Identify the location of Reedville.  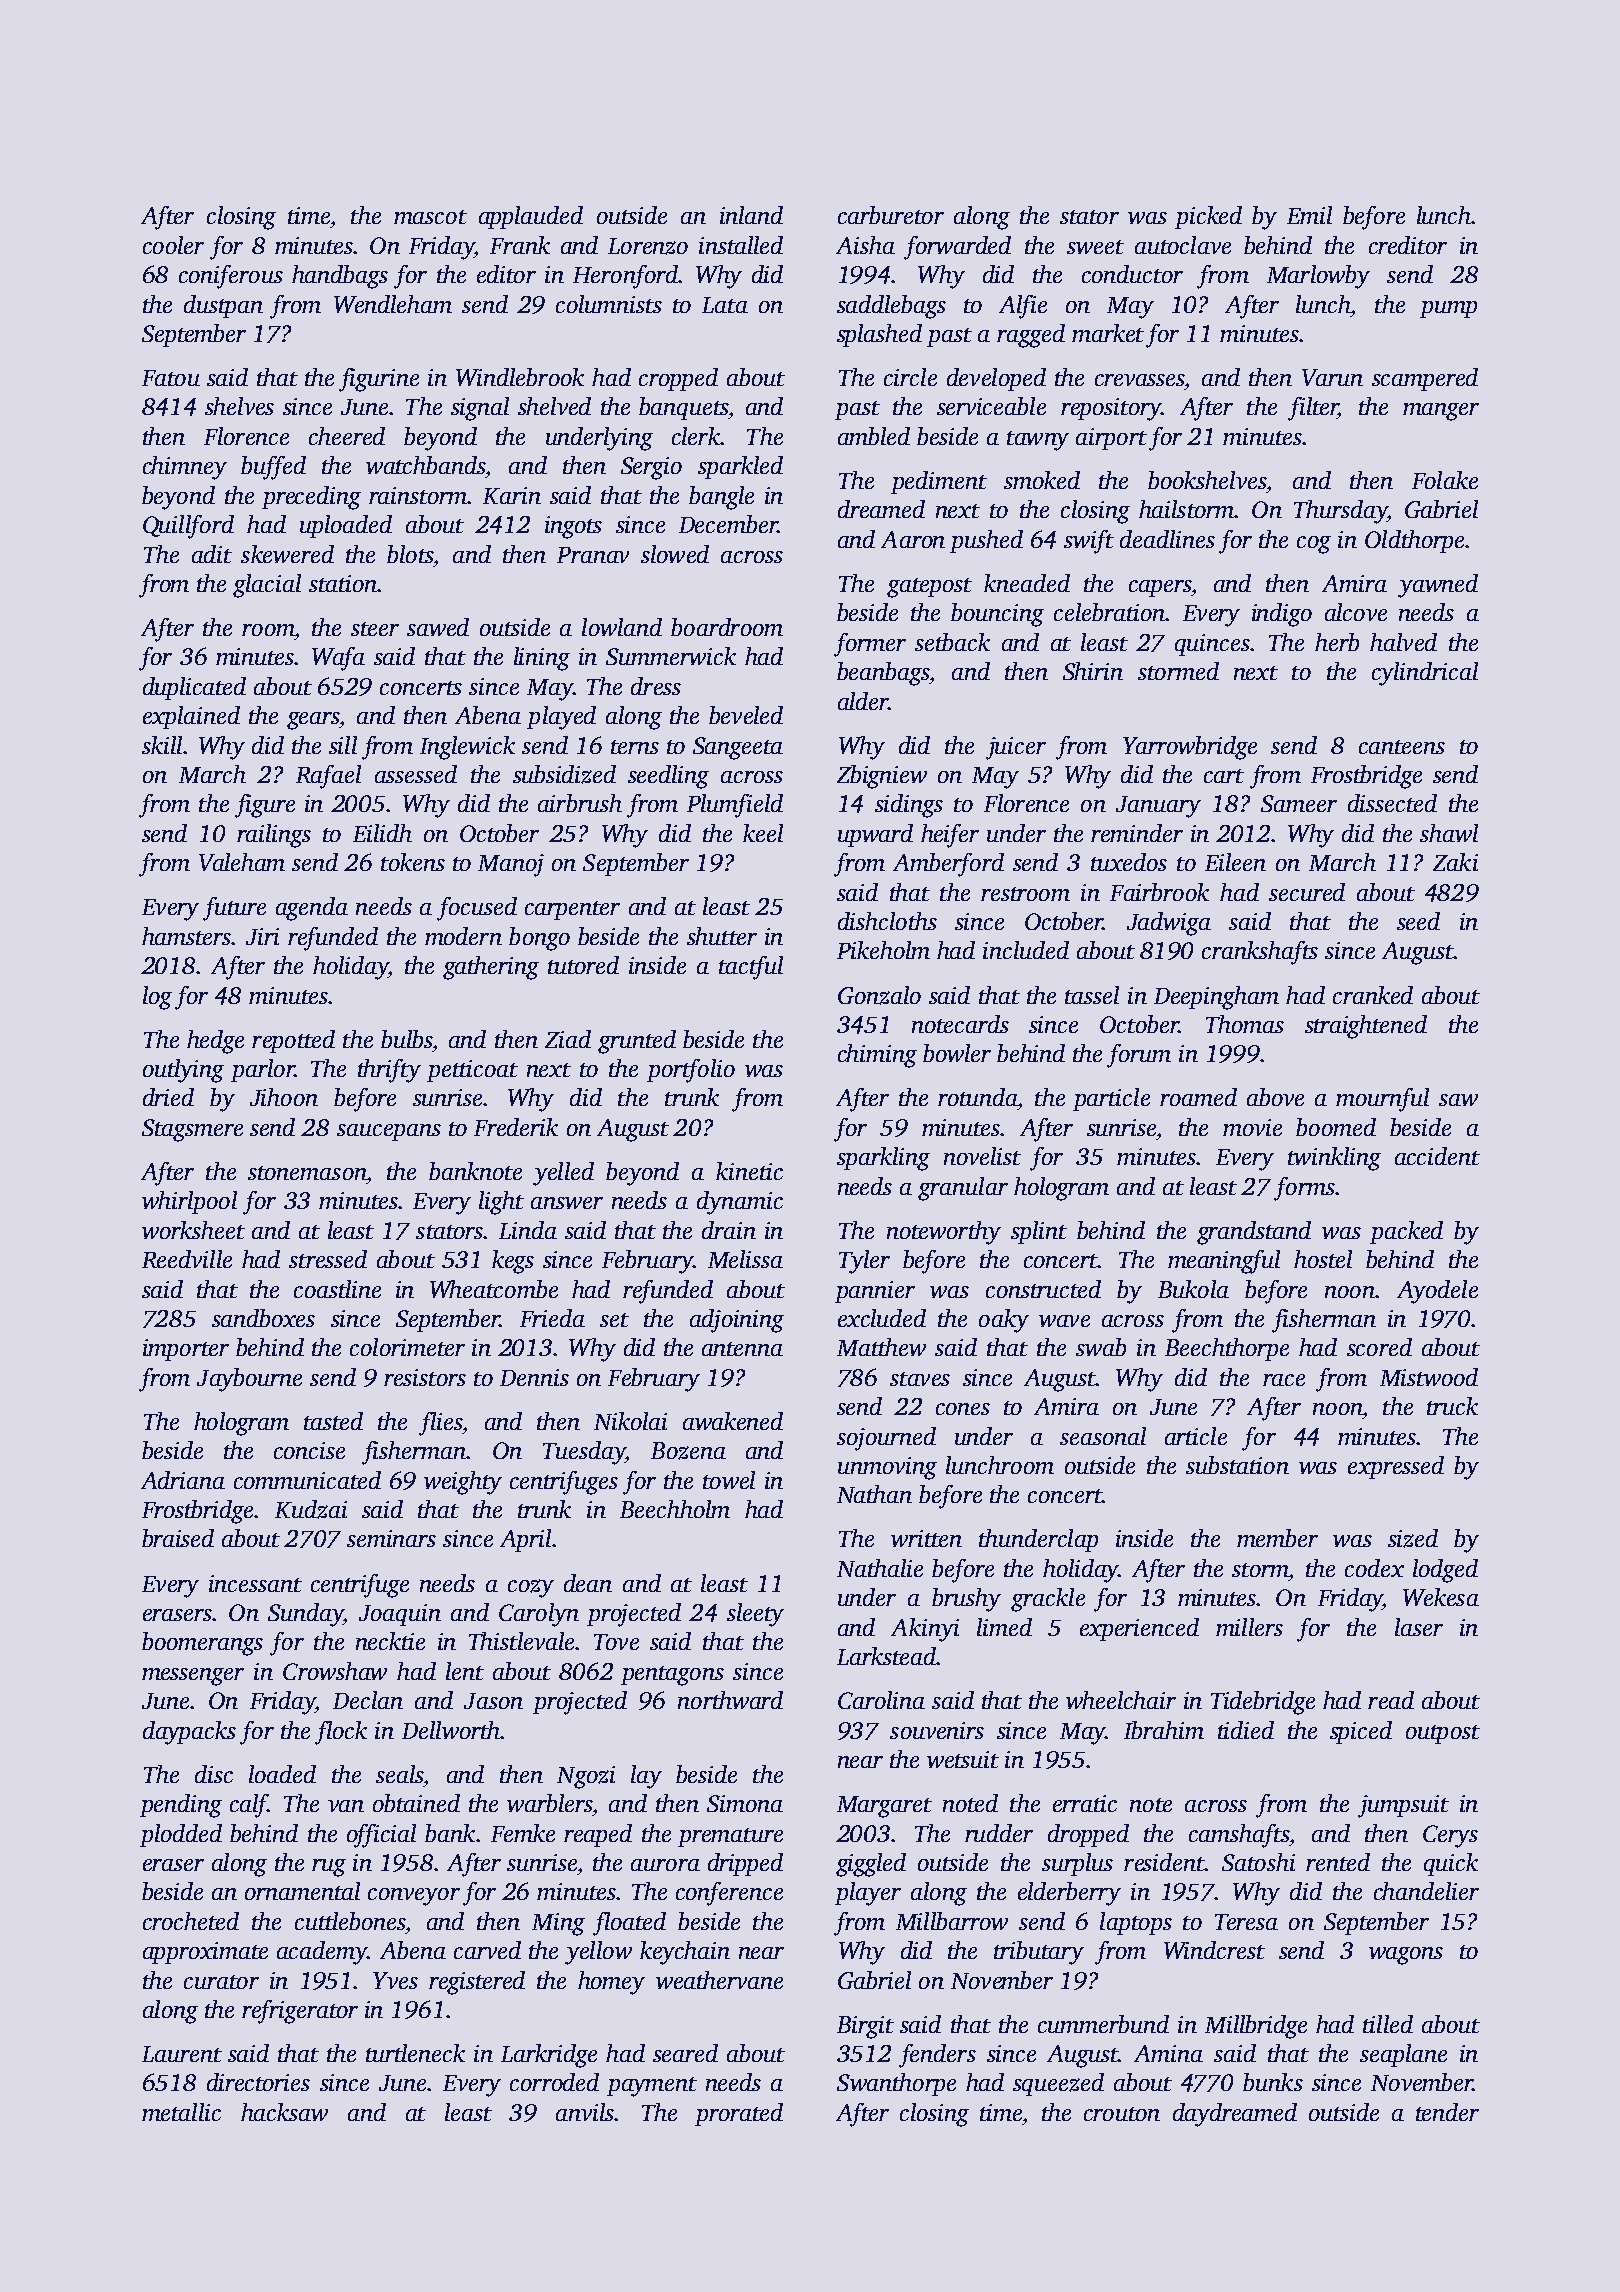
(187, 1259).
